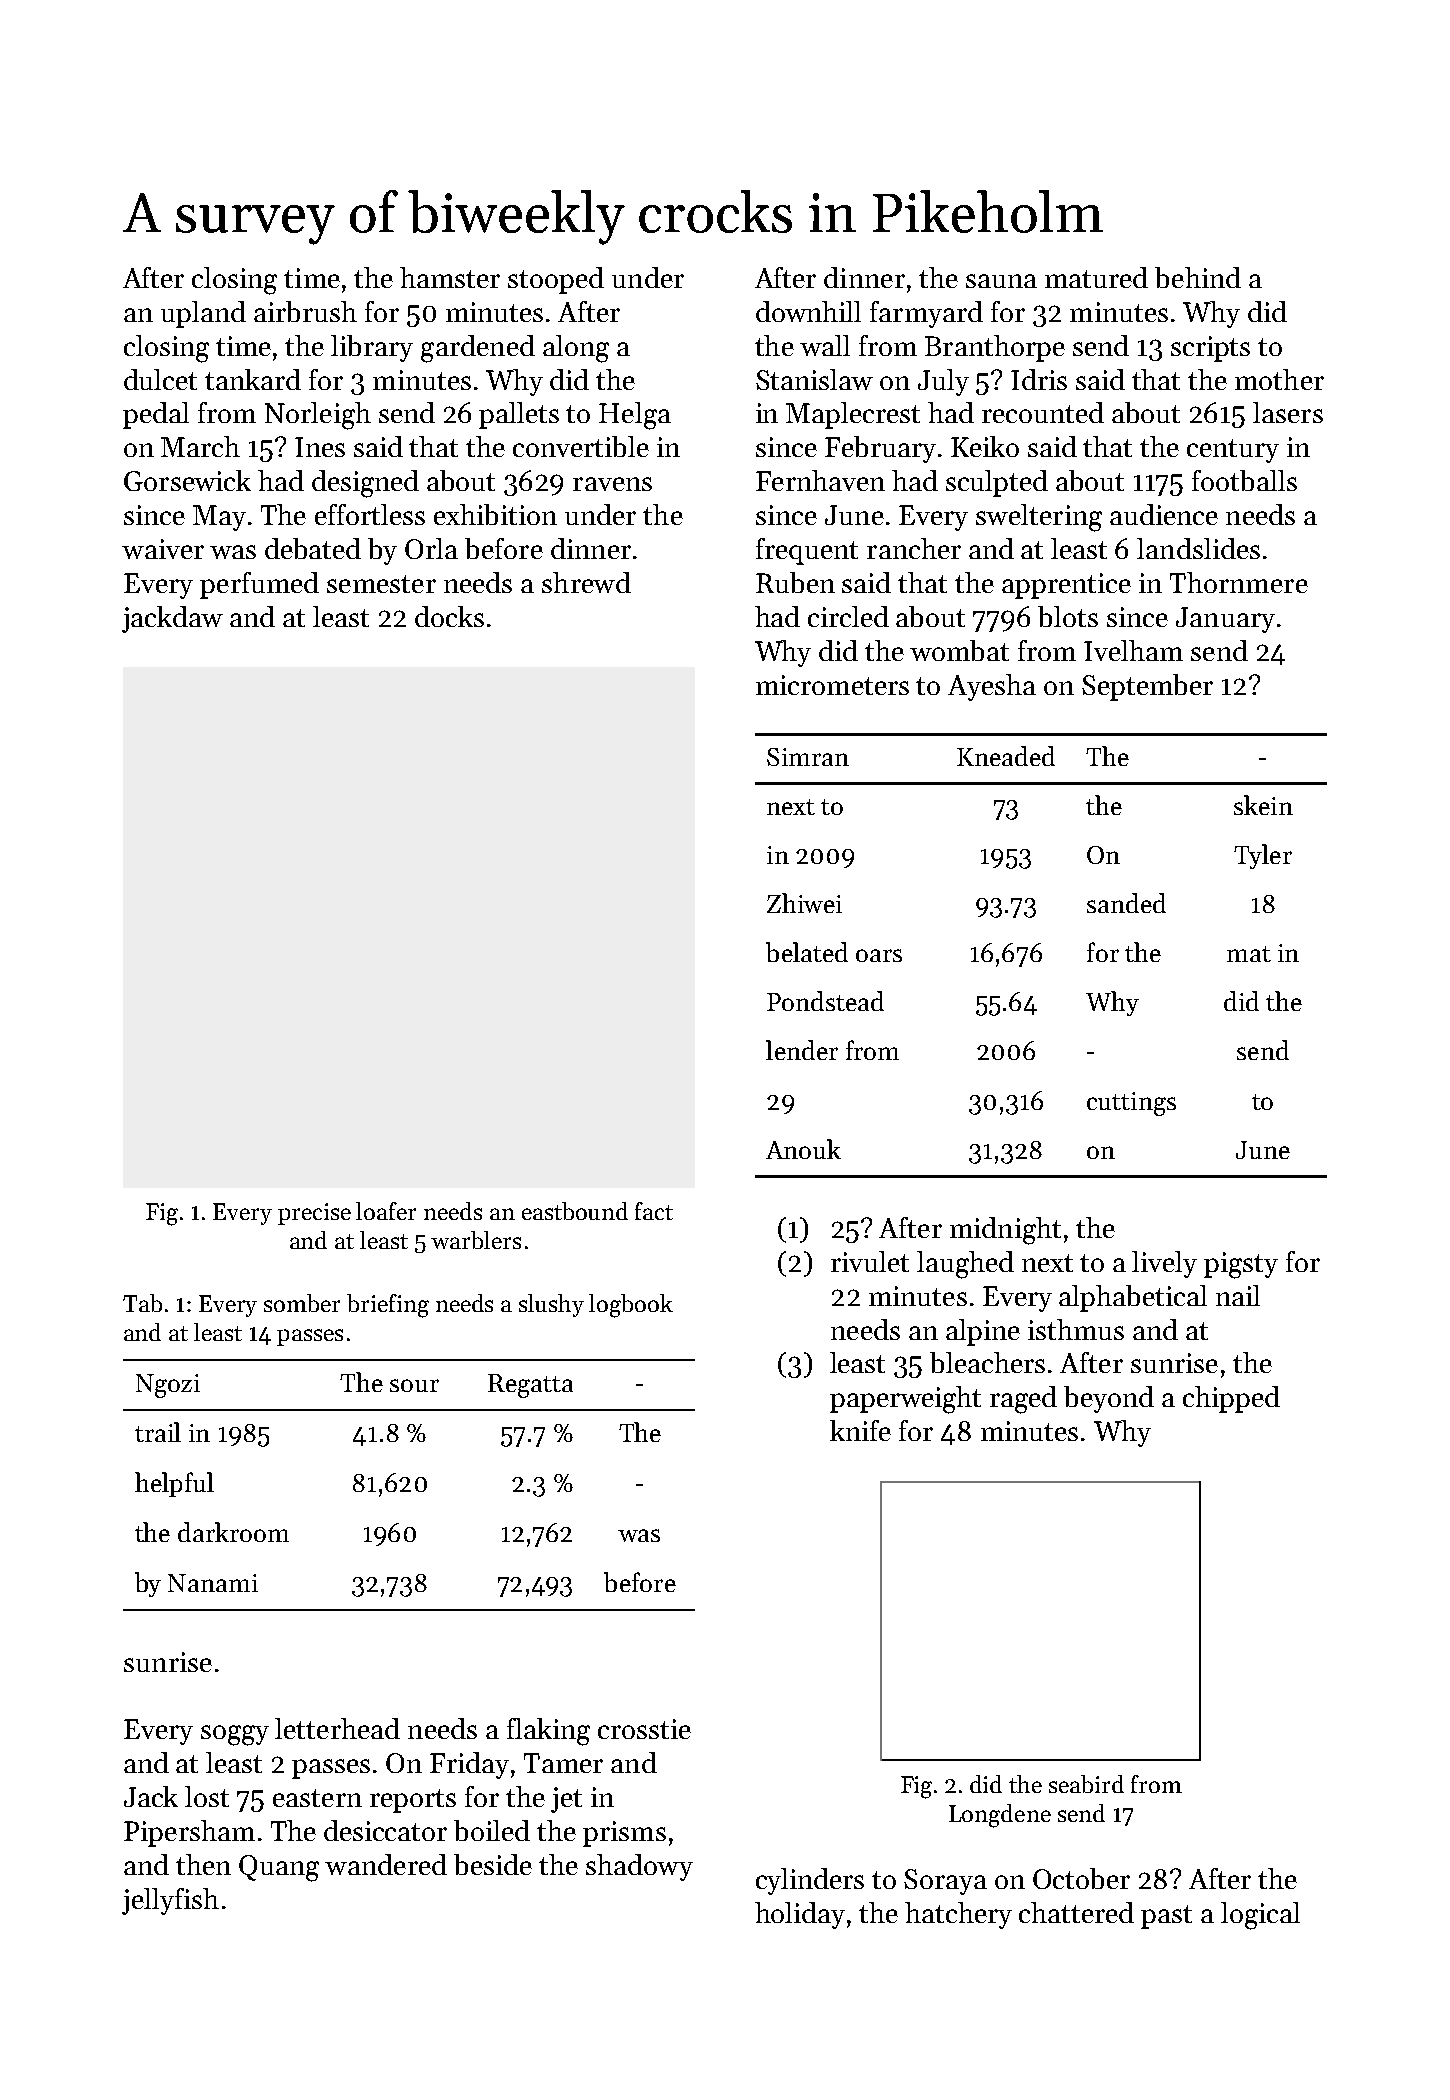 The width and height of the page is (1450, 2100). I want to click on wandered, so click(386, 1864).
